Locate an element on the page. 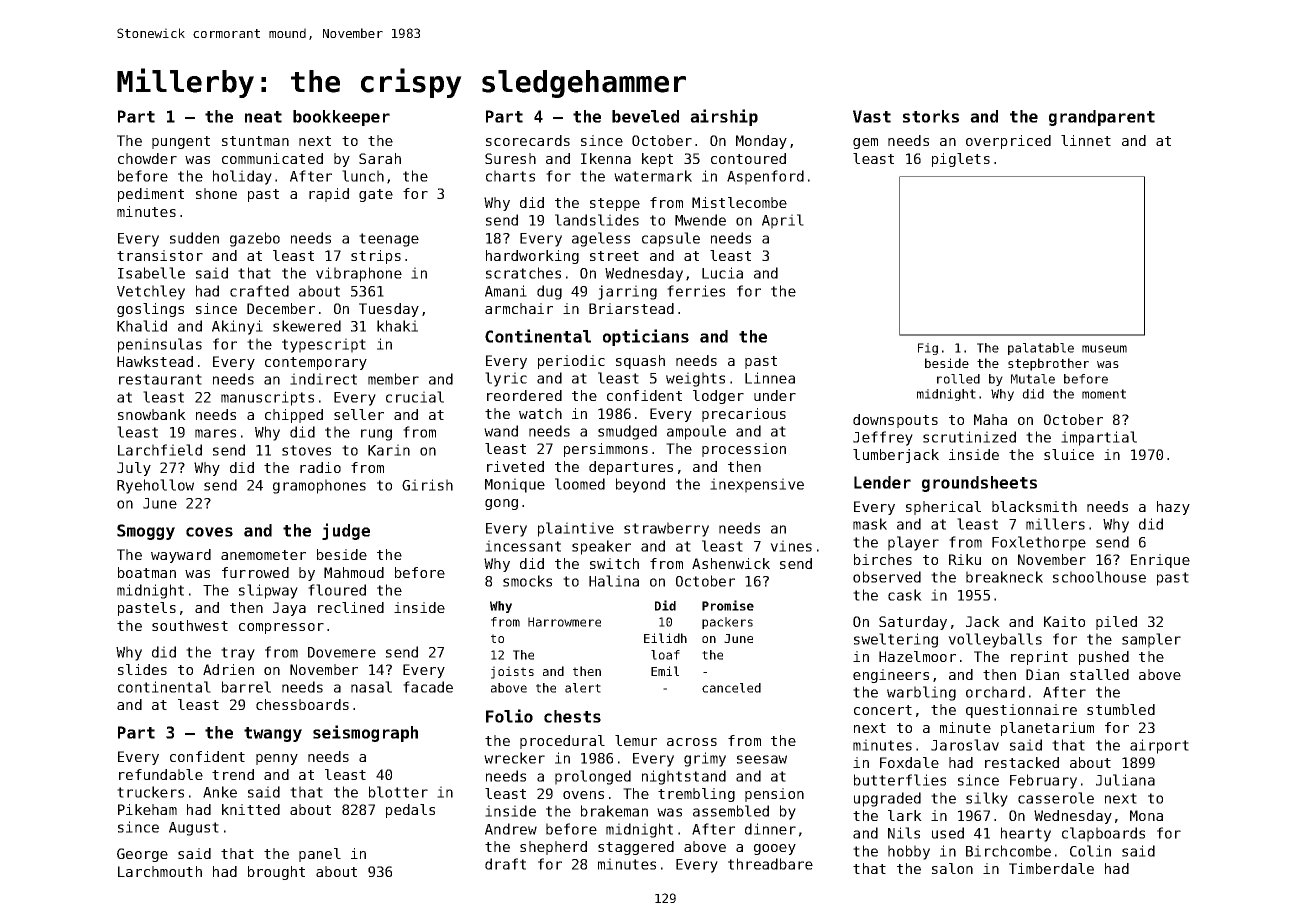 Image resolution: width=1308 pixels, height=924 pixels. gramophones is located at coordinates (319, 486).
